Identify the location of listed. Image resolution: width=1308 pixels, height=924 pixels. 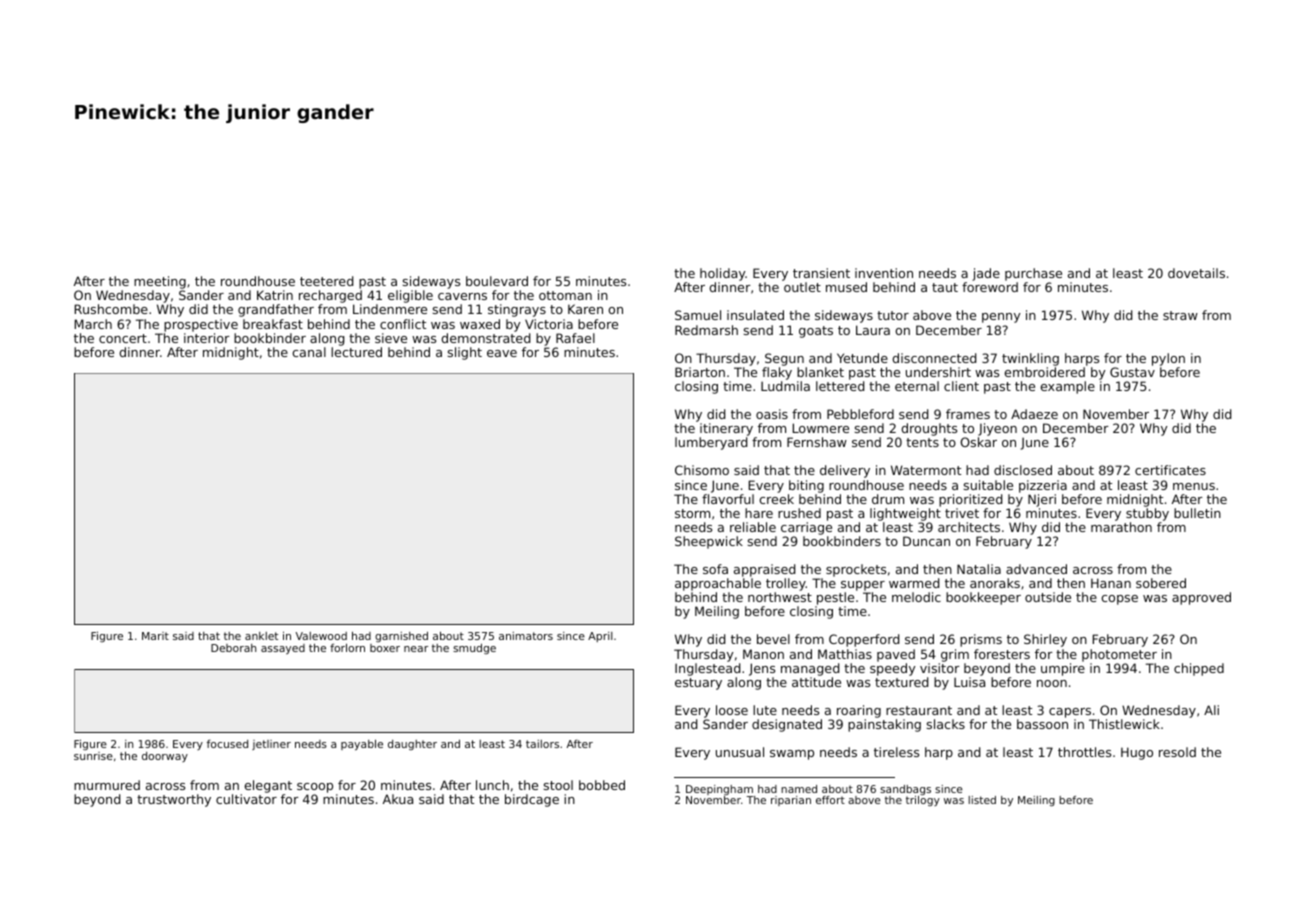
(982, 800).
